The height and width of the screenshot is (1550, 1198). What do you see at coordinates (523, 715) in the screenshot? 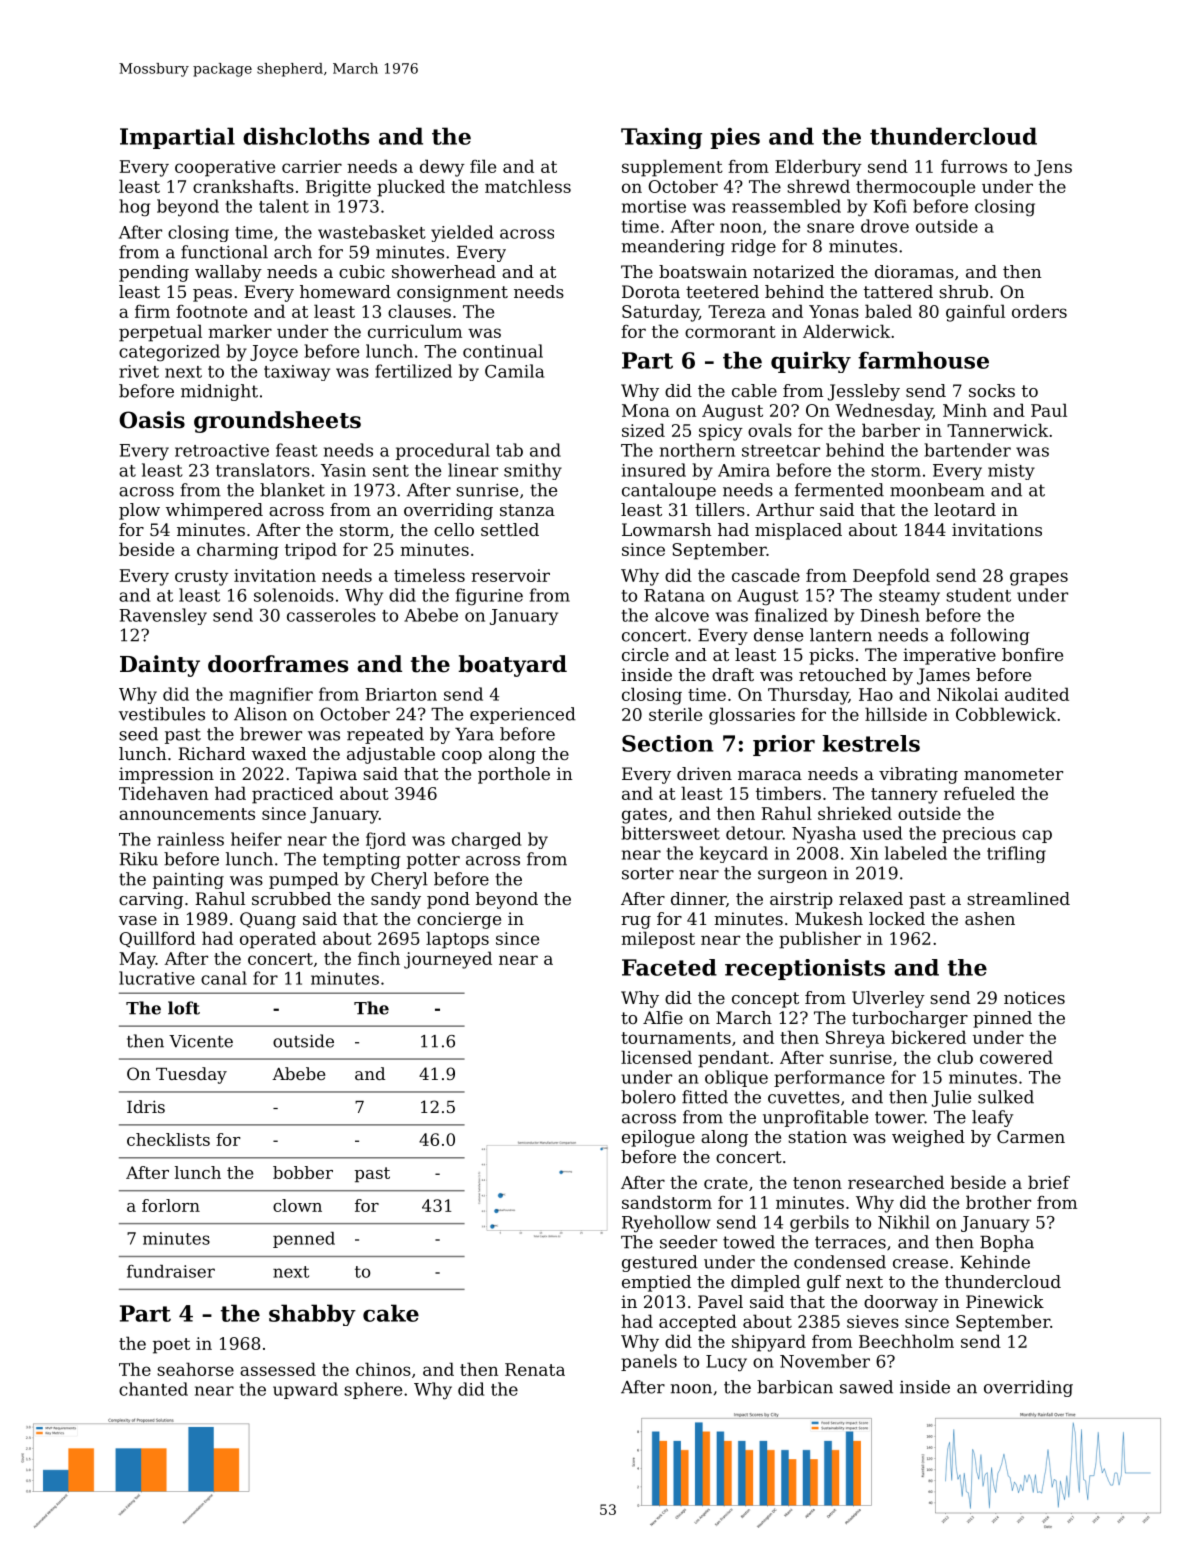
I see `experienced` at bounding box center [523, 715].
